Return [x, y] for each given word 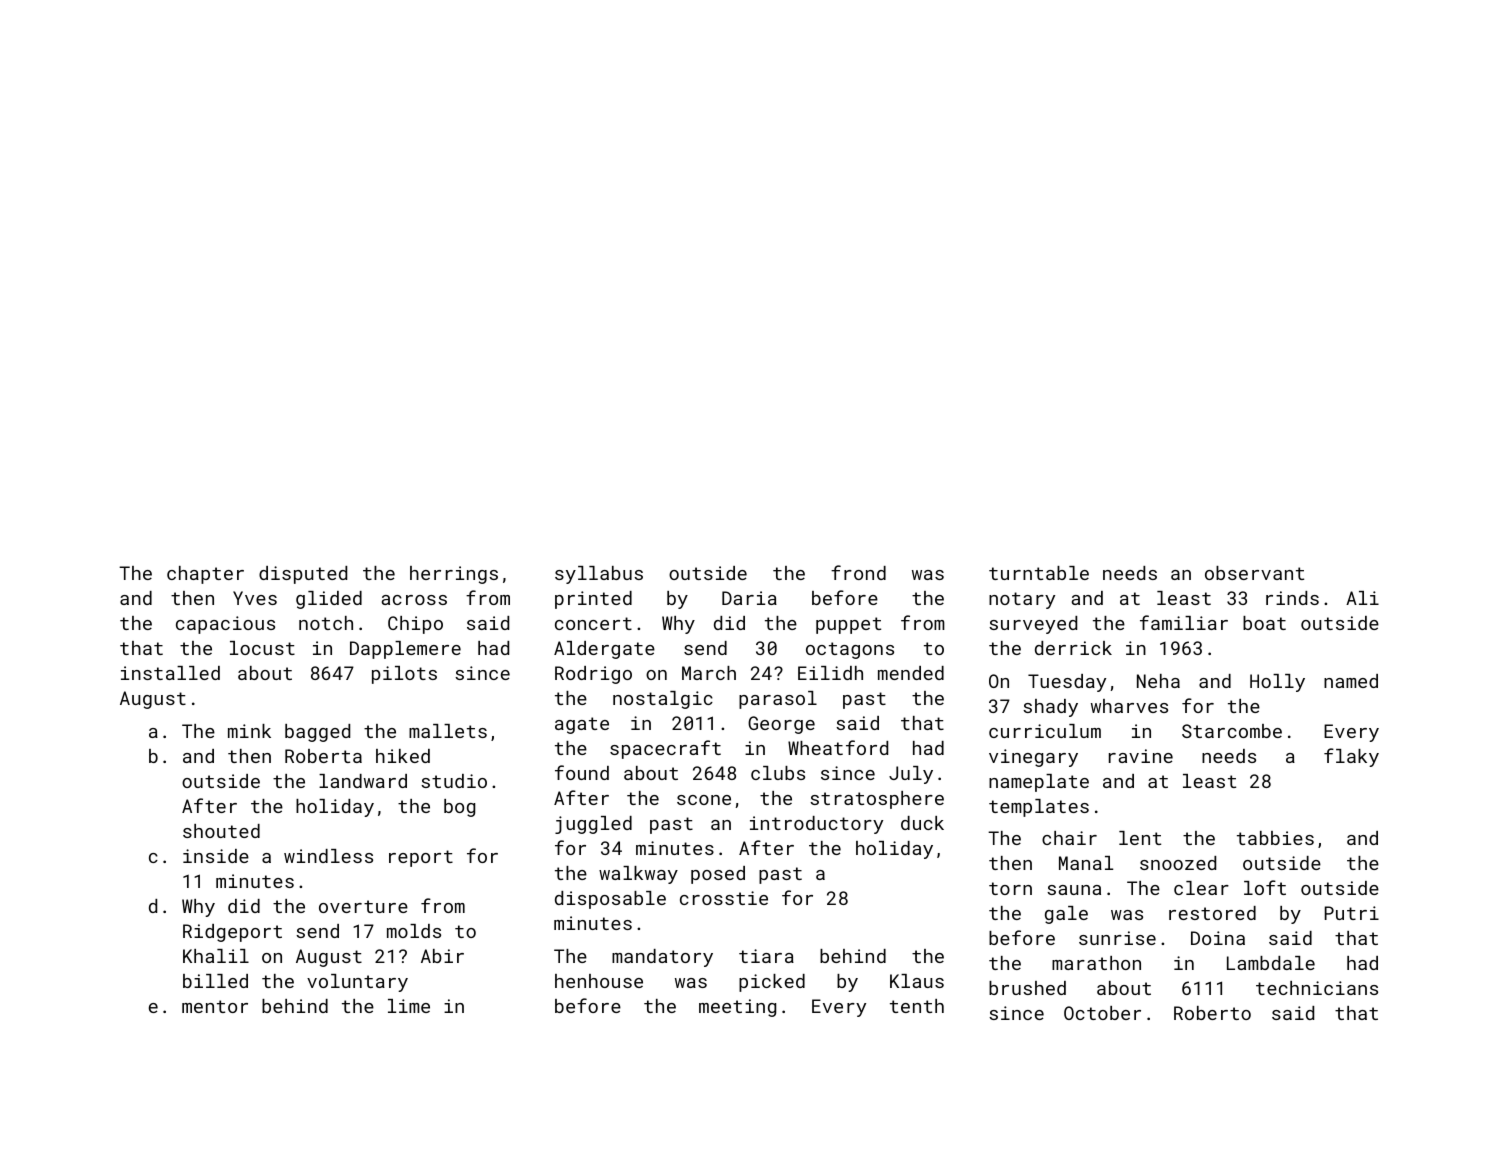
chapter [205, 575]
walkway [638, 875]
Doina [1218, 938]
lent [1140, 838]
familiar [1184, 622]
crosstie [724, 898]
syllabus [599, 575]
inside [216, 856]
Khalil [216, 956]
